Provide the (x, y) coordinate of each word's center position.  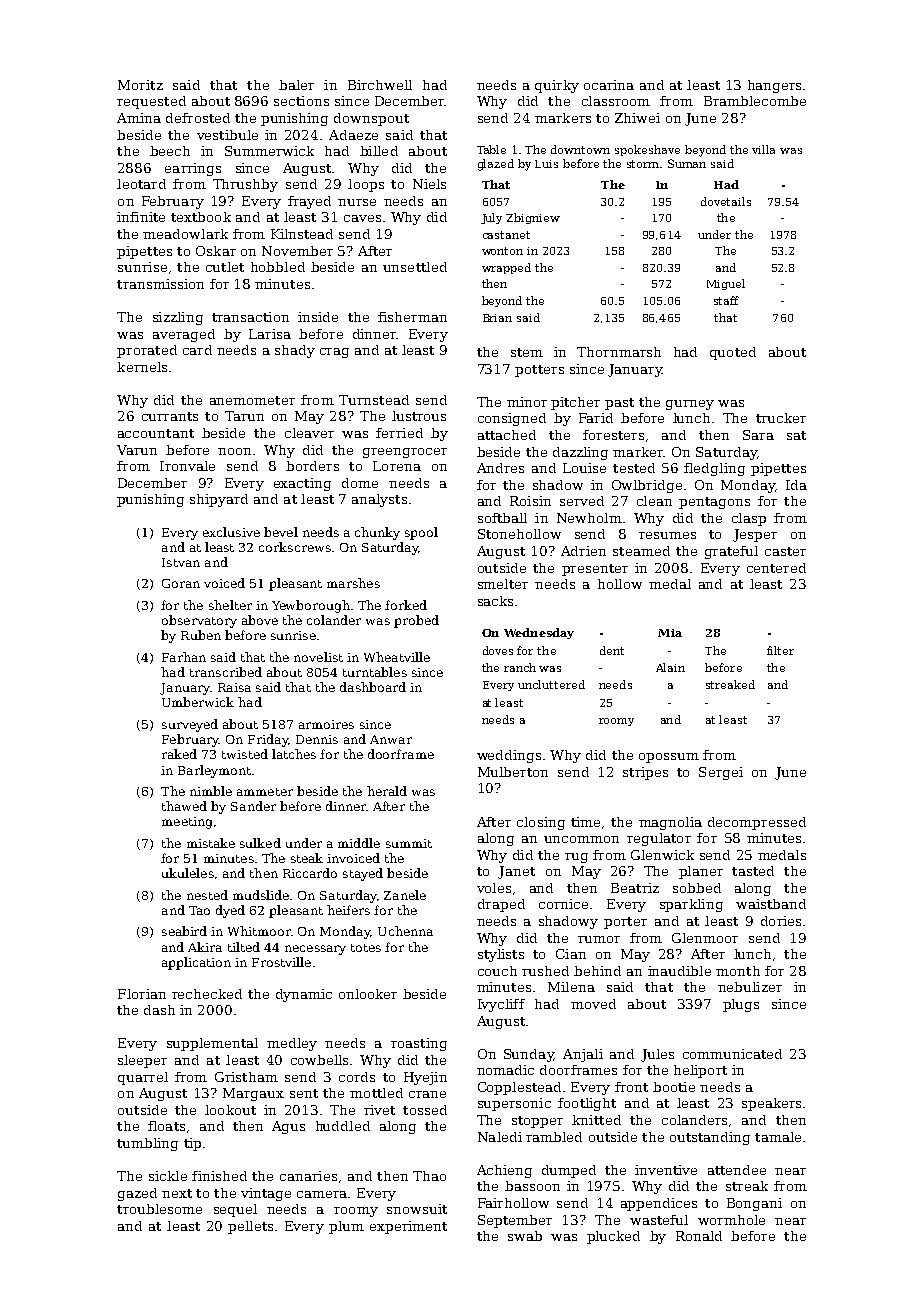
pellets (250, 1227)
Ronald (699, 1236)
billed (379, 151)
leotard (141, 184)
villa (763, 149)
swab (525, 1236)
